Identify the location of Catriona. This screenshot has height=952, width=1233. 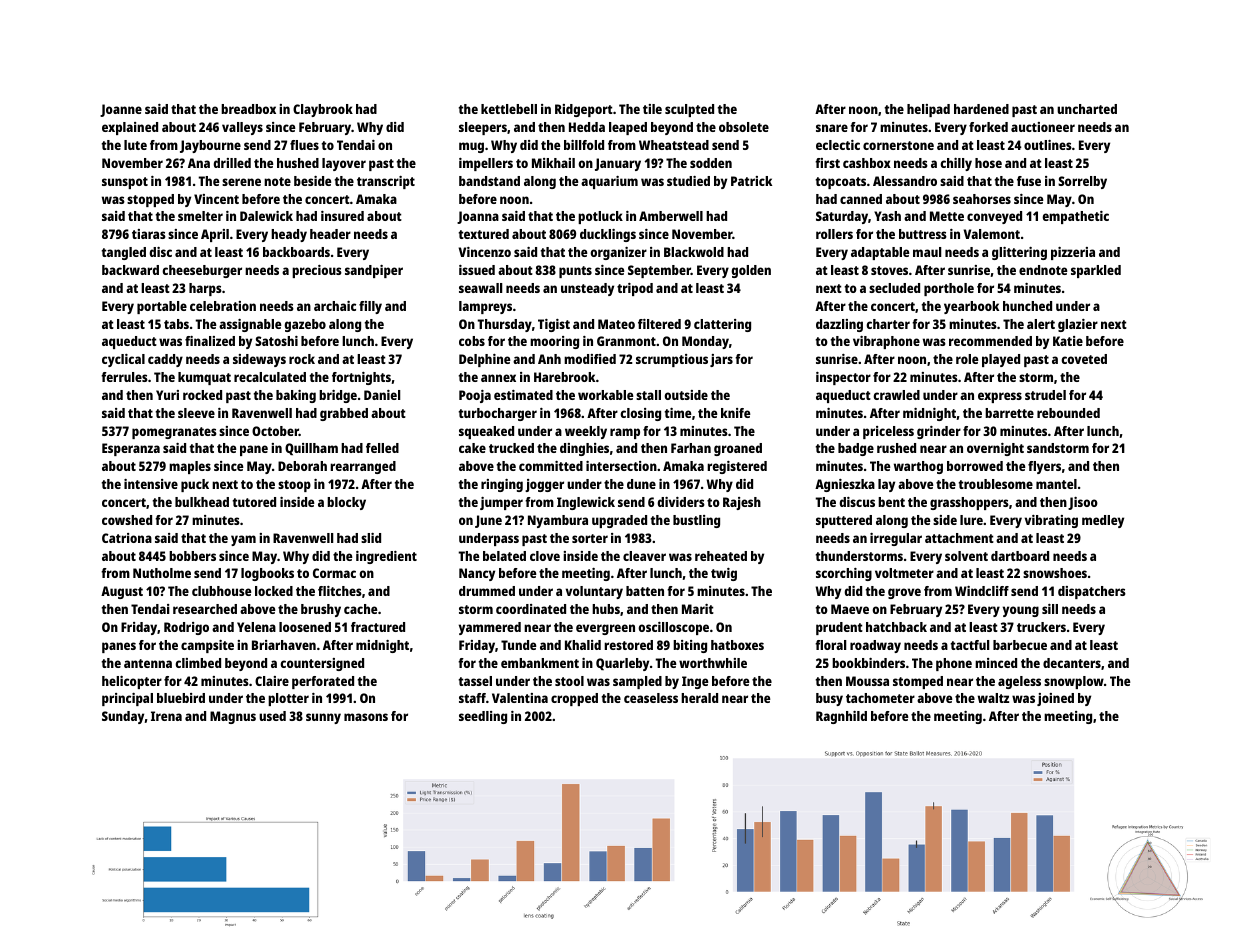
(127, 538).
